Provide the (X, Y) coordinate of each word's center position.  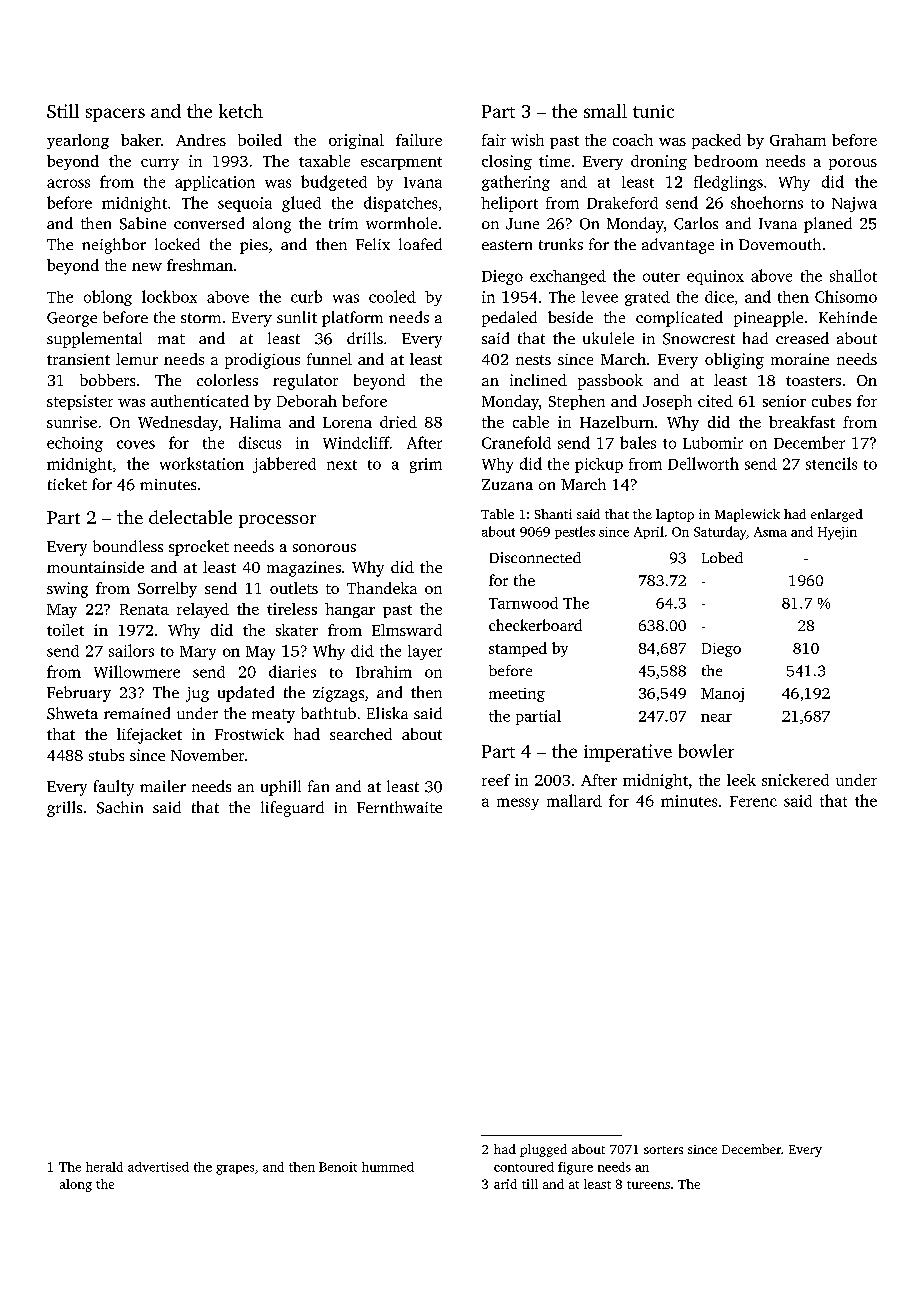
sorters (663, 1150)
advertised (158, 1167)
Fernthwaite (399, 807)
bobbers (107, 380)
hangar (350, 610)
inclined (538, 380)
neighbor (114, 246)
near (716, 718)
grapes (235, 1170)
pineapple (768, 319)
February (79, 694)
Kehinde (848, 317)
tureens (648, 1185)
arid (505, 1184)
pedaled (509, 319)
